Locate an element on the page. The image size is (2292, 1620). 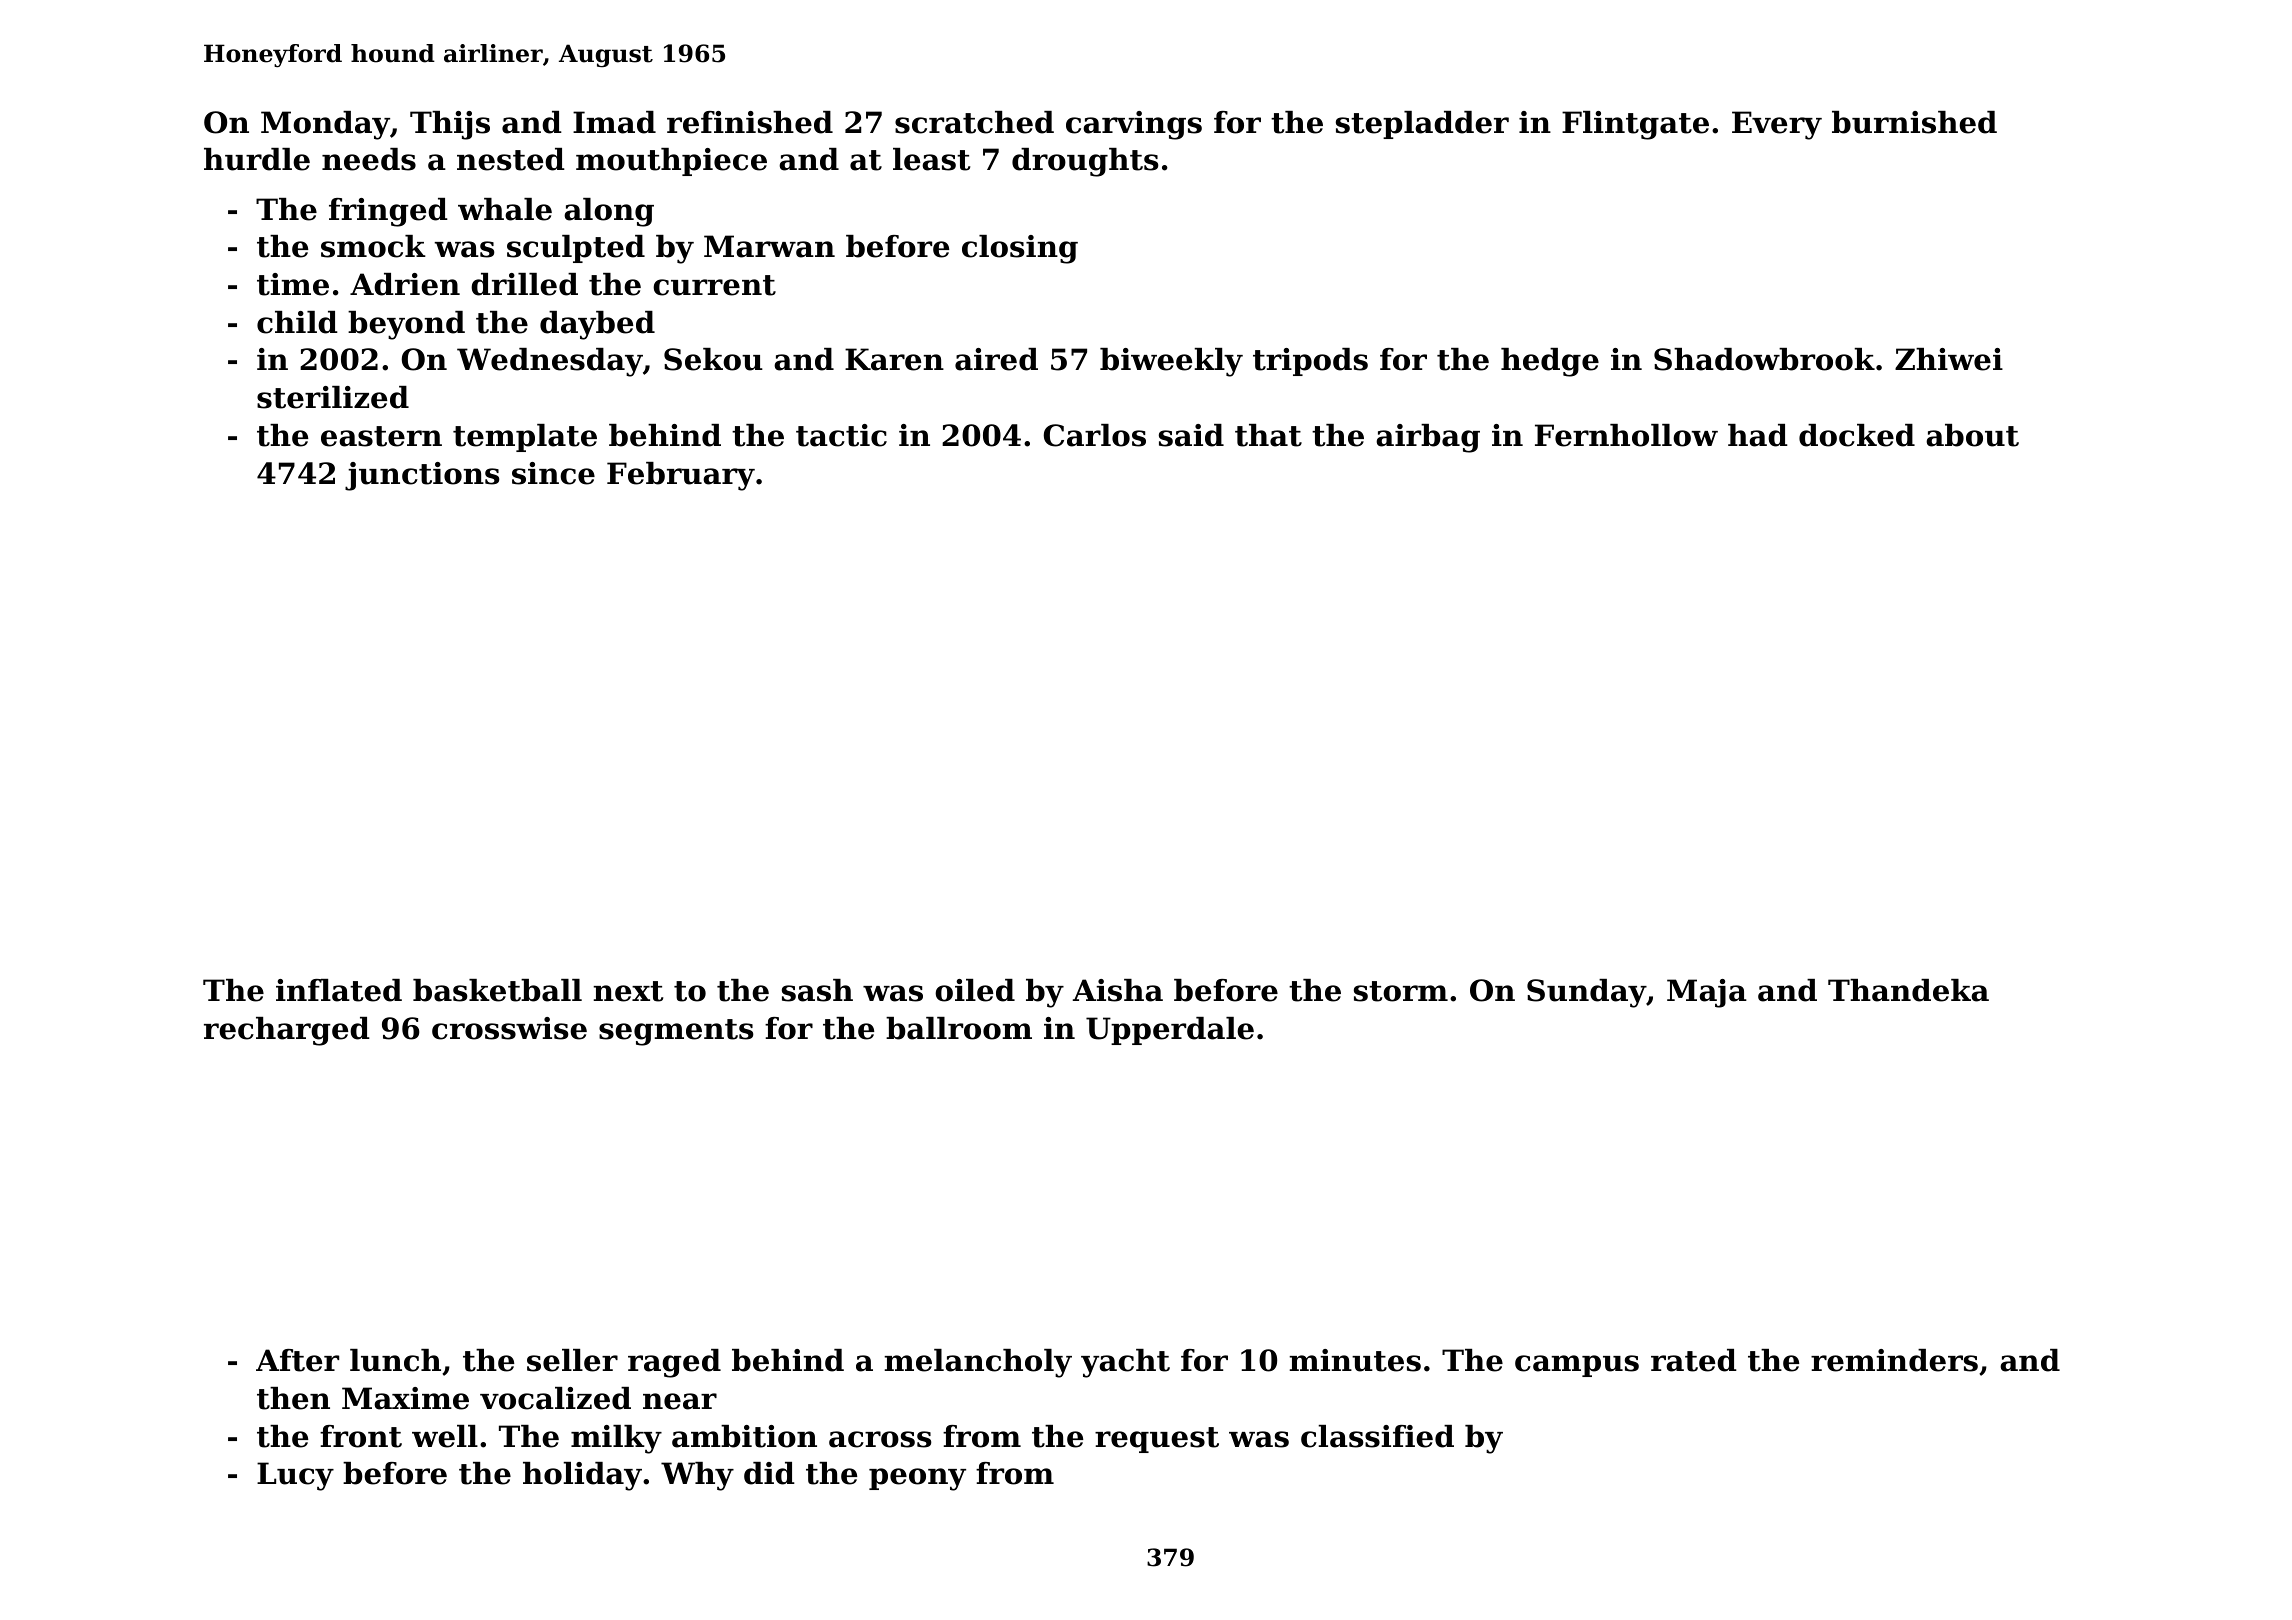
campus is located at coordinates (1577, 1366).
